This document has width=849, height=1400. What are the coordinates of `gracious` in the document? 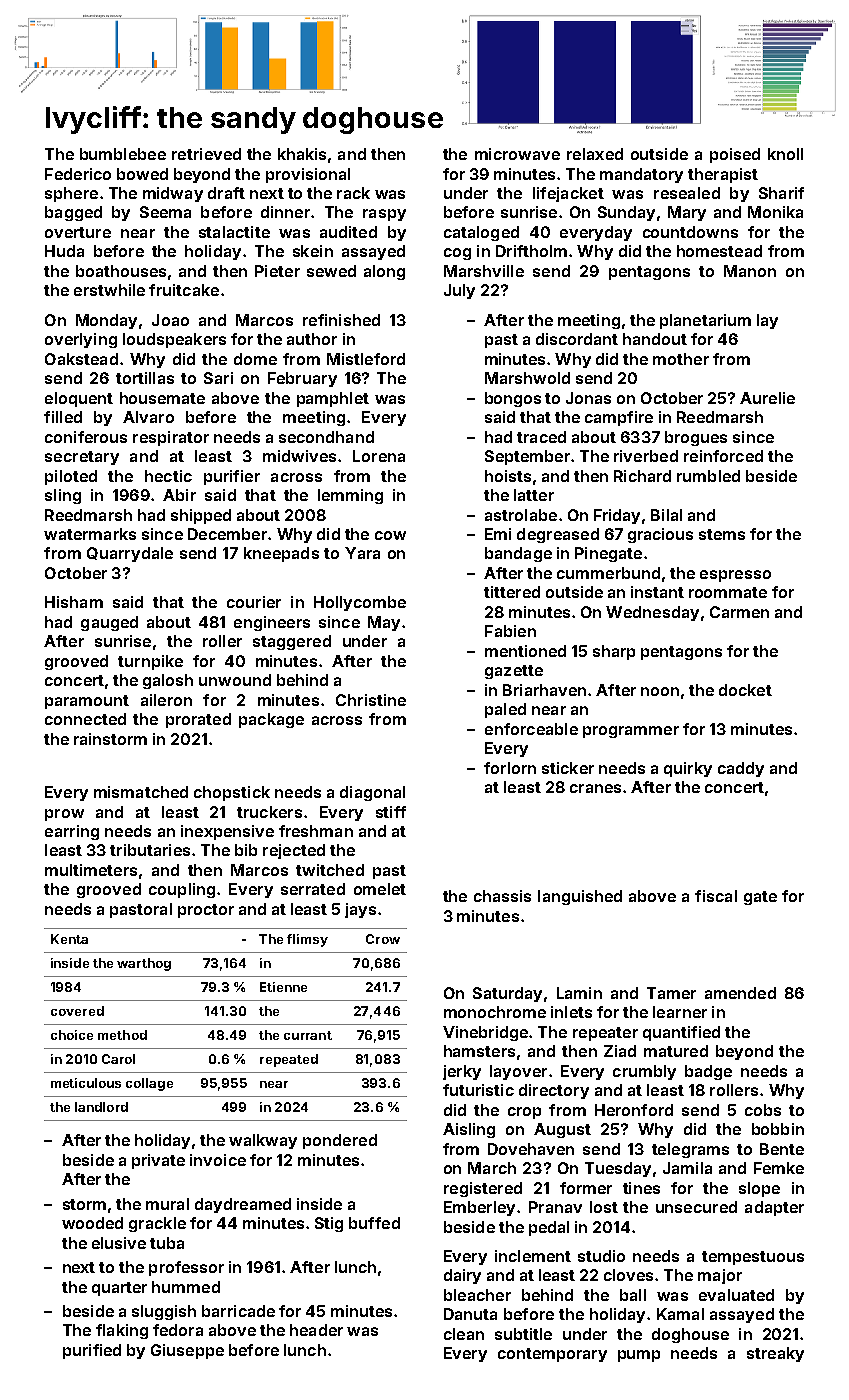 It's located at (660, 535).
